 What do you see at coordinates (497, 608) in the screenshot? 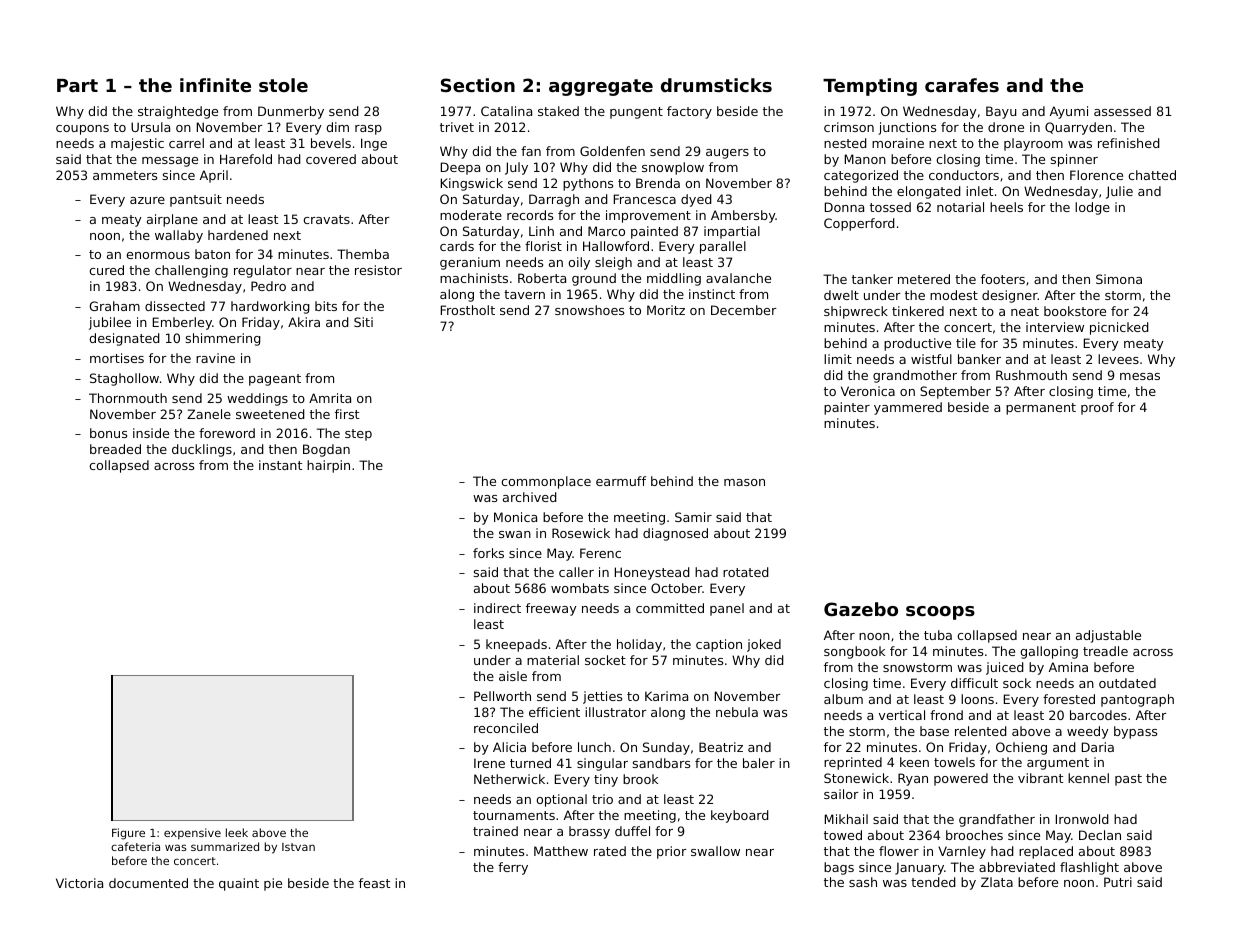
I see `indirect` at bounding box center [497, 608].
